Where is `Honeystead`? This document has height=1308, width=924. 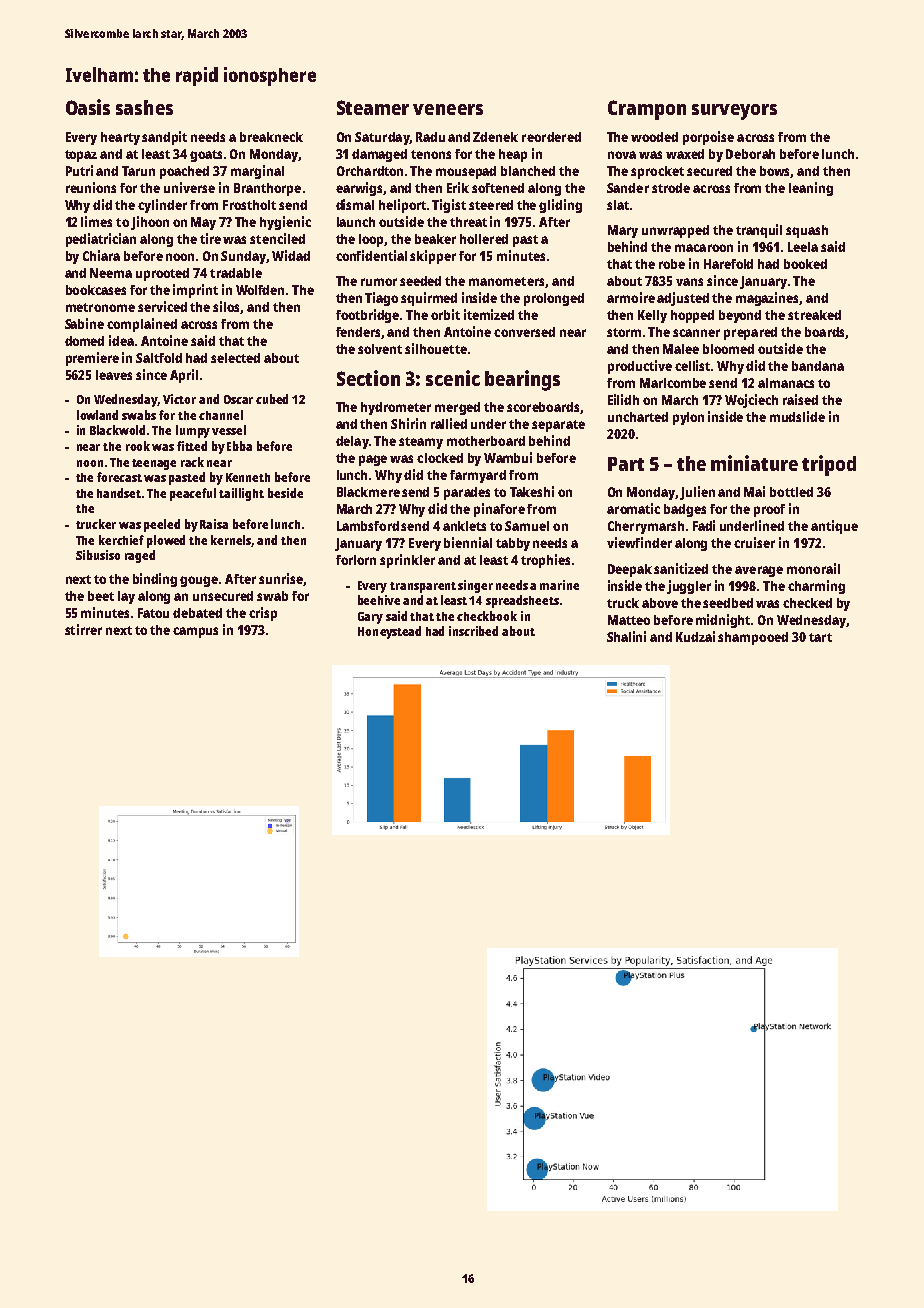
Honeystead is located at coordinates (389, 632).
